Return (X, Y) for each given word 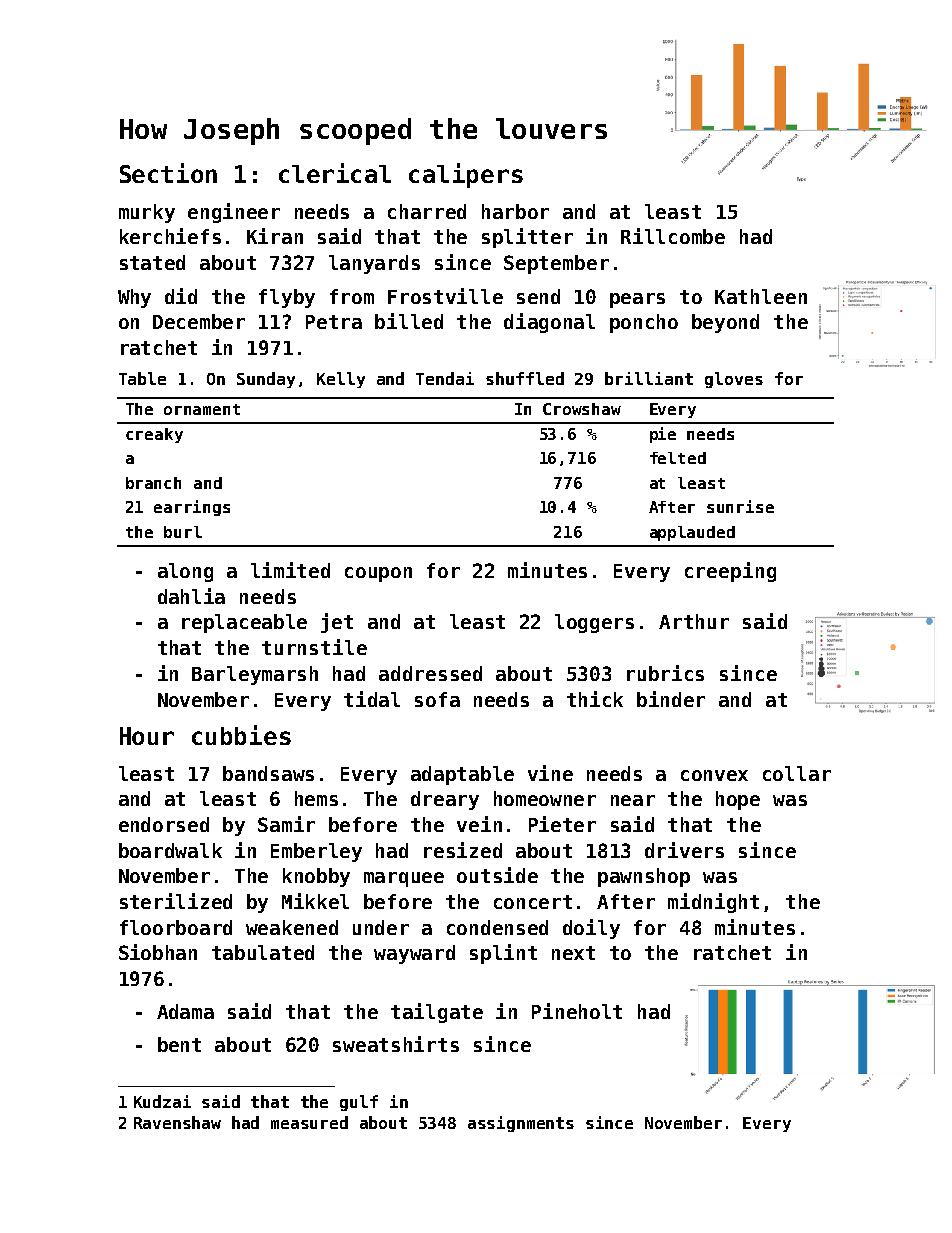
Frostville (445, 296)
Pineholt (577, 1011)
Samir (286, 824)
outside (497, 875)
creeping (730, 572)
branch (153, 483)
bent (179, 1044)
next (573, 953)
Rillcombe (673, 236)
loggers (594, 623)
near (633, 800)
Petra (334, 322)
